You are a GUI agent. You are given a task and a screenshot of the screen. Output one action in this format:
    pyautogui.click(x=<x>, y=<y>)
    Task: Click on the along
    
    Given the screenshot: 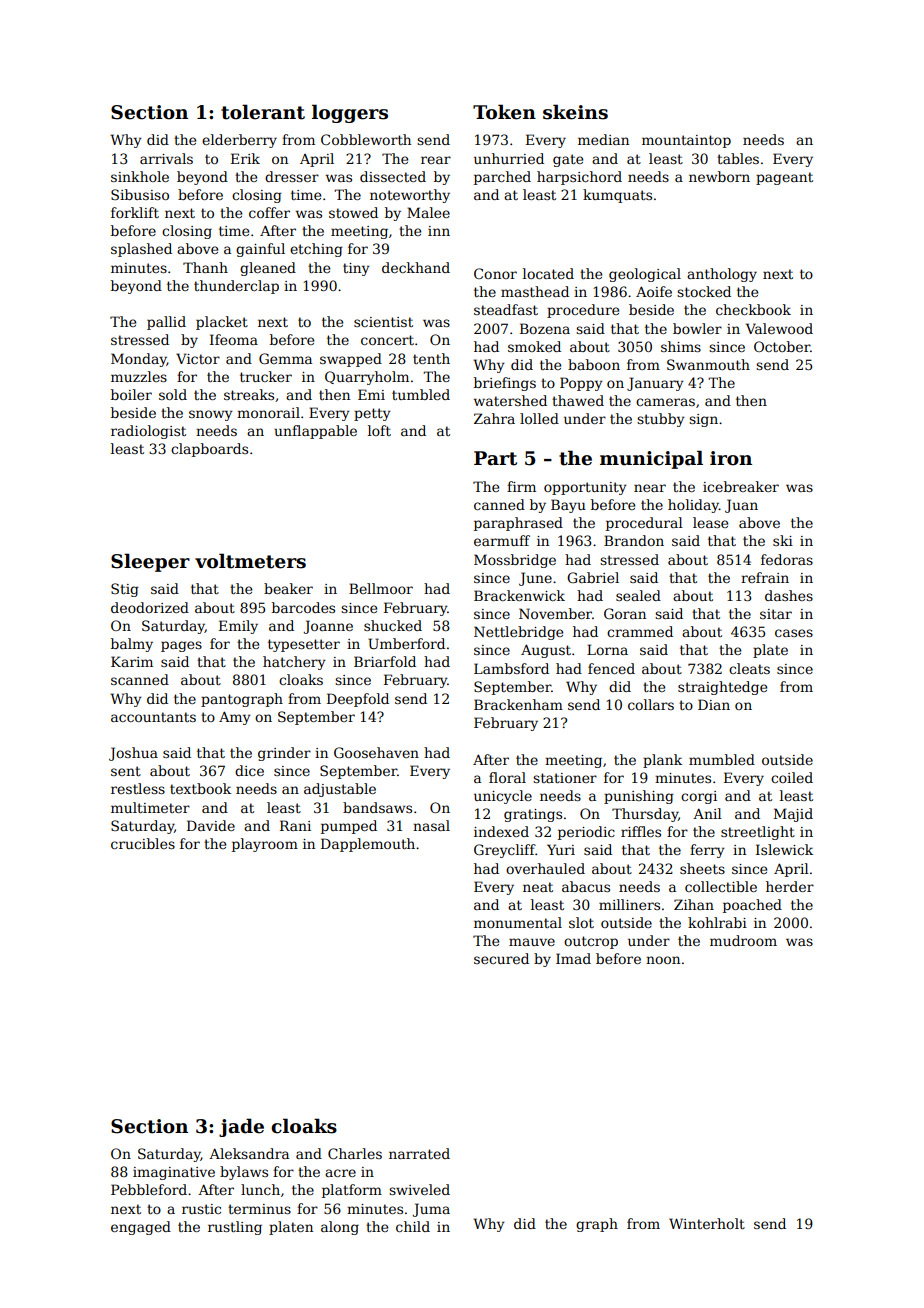 What is the action you would take?
    pyautogui.click(x=340, y=1228)
